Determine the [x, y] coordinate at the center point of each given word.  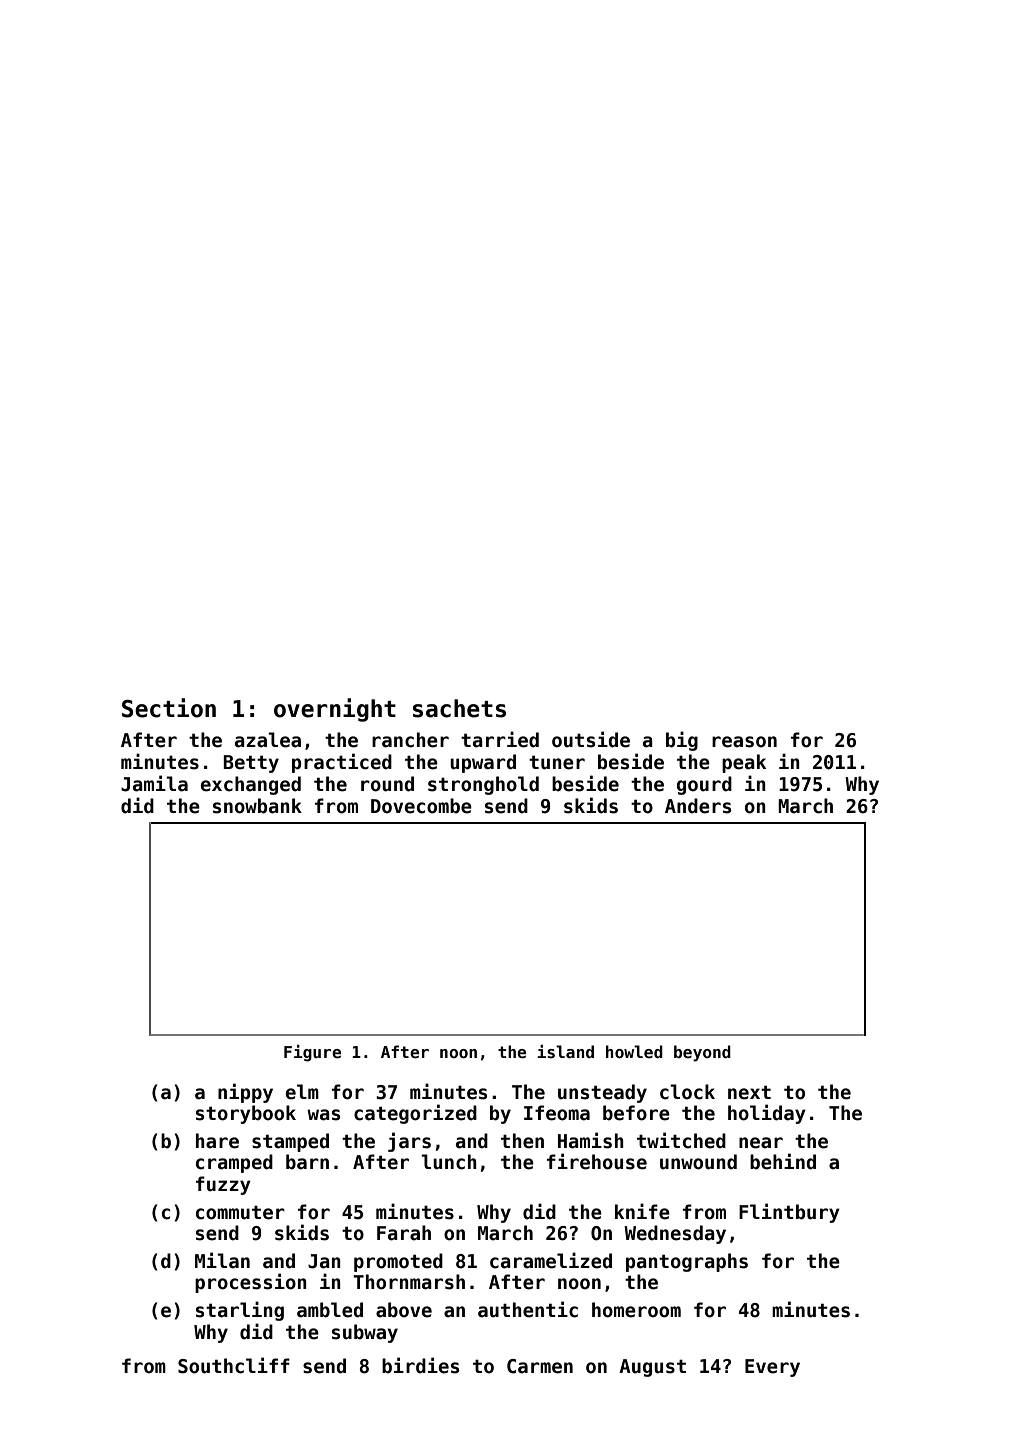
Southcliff [234, 1365]
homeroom [636, 1310]
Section [169, 708]
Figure [312, 1053]
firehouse [597, 1161]
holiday [767, 1114]
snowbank [257, 806]
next [749, 1092]
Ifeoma [557, 1113]
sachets [459, 708]
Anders [698, 806]
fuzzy [223, 1185]
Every [772, 1368]
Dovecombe [421, 806]
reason [744, 742]
